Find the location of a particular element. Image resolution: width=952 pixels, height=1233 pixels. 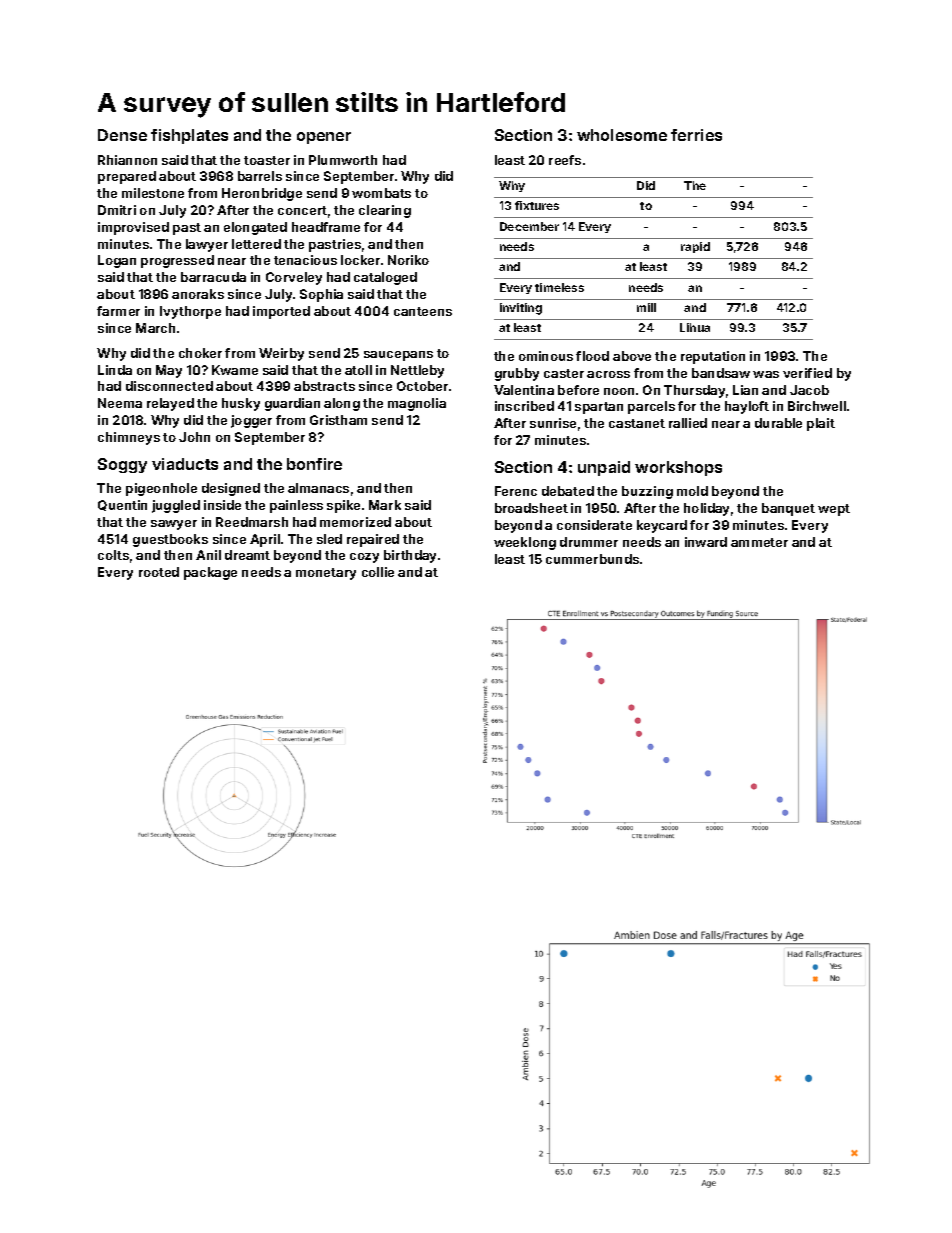

atoll is located at coordinates (358, 370).
